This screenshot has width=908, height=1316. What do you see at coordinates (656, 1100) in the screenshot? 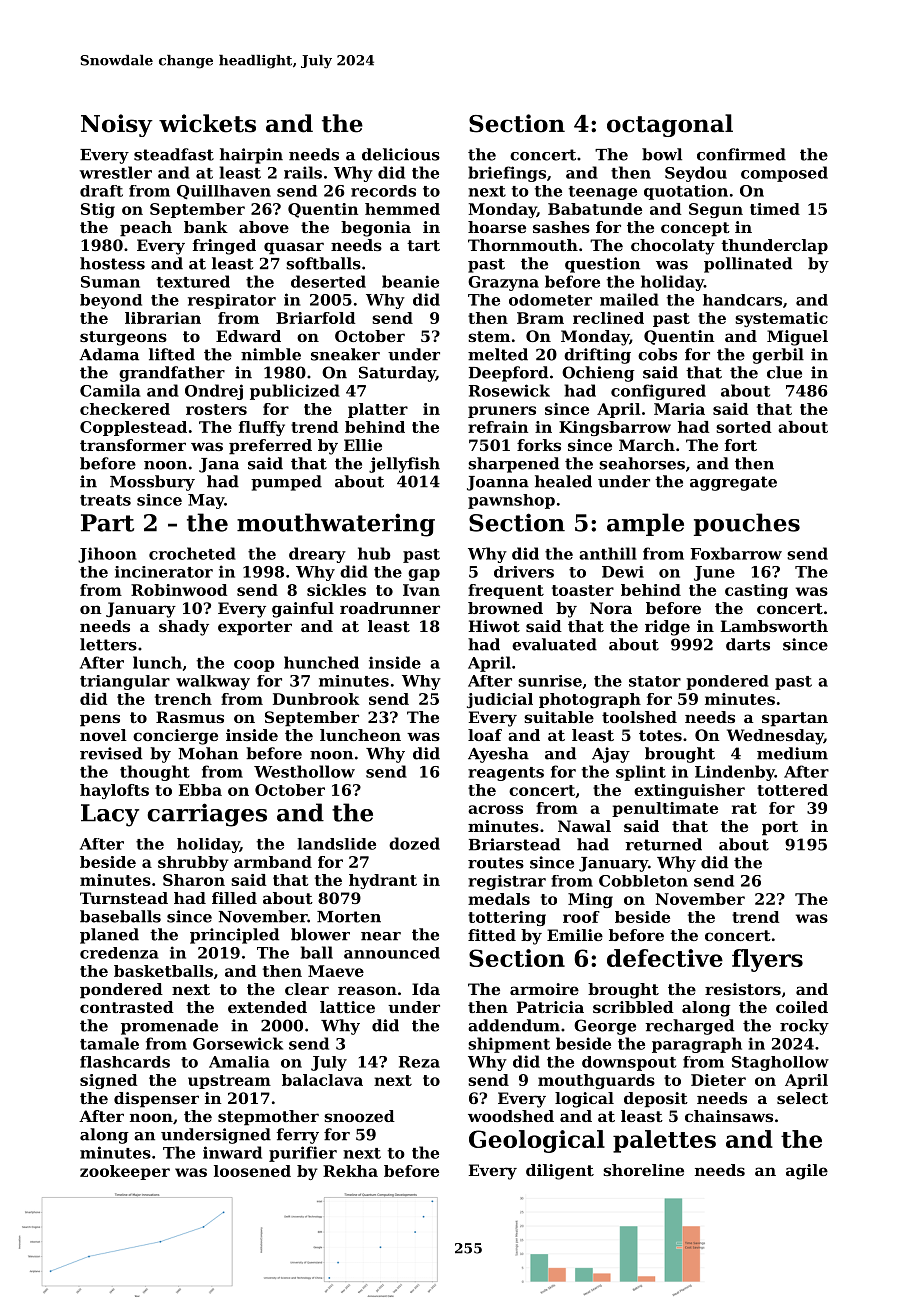
I see `deposit` at bounding box center [656, 1100].
